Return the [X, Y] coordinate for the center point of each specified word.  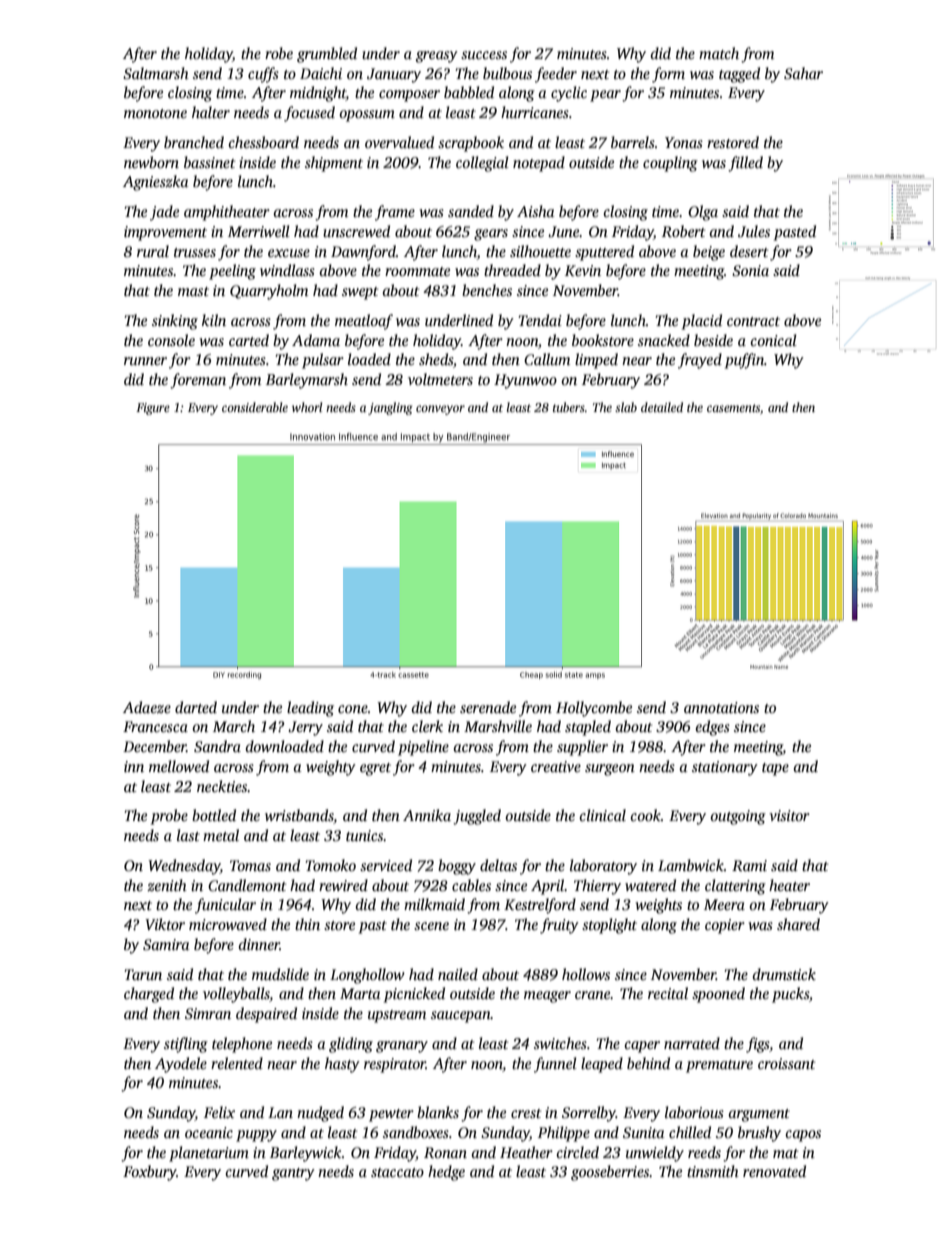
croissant [786, 1063]
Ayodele [181, 1065]
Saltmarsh [156, 73]
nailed [458, 974]
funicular [225, 906]
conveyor [440, 410]
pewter [391, 1115]
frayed [700, 361]
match [719, 53]
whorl [307, 407]
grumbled [327, 55]
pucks [790, 995]
